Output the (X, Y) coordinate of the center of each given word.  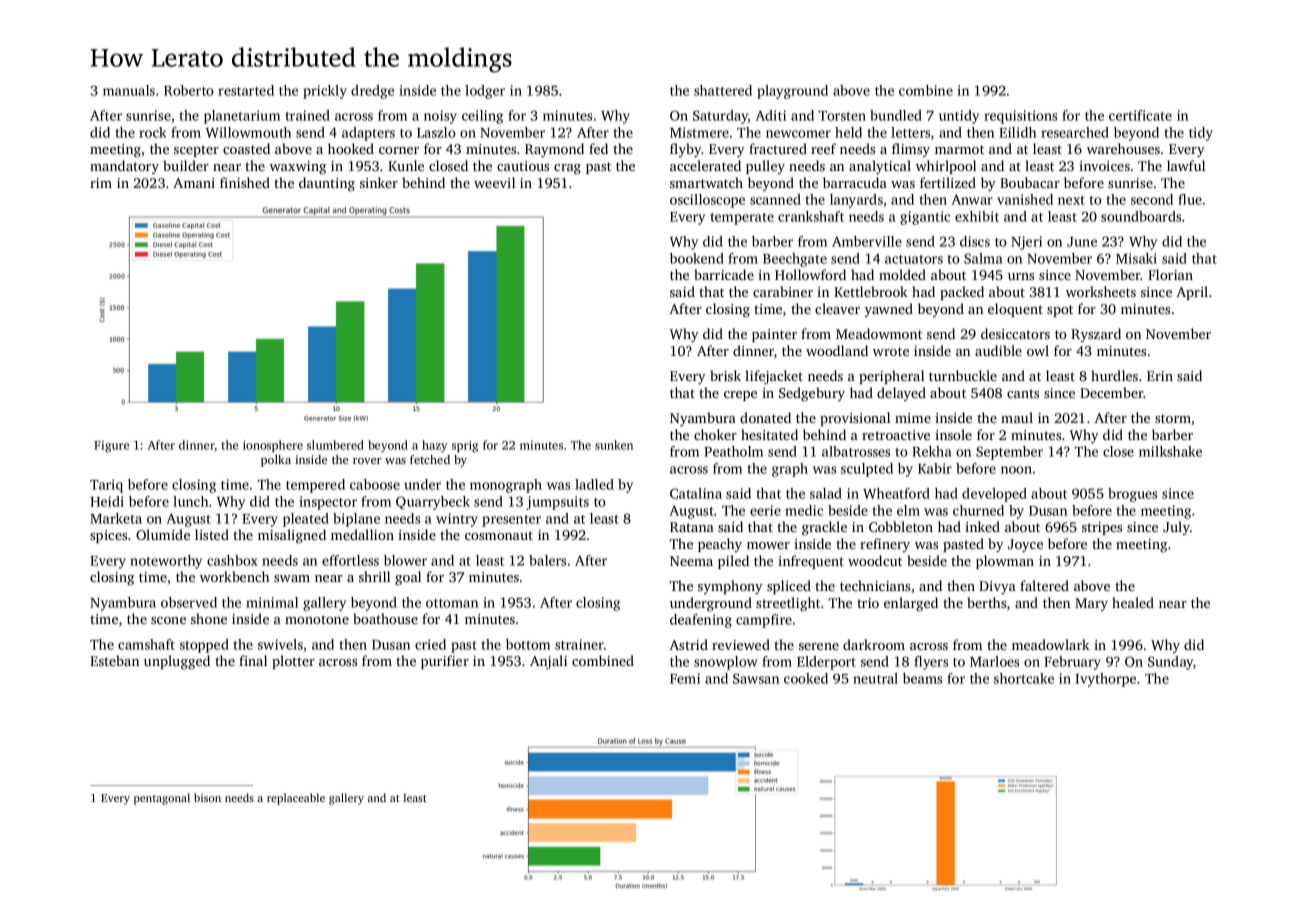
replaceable (296, 799)
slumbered (335, 445)
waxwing (298, 168)
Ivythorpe (1105, 680)
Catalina (696, 493)
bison (207, 797)
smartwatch (706, 182)
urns (1021, 276)
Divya (997, 588)
